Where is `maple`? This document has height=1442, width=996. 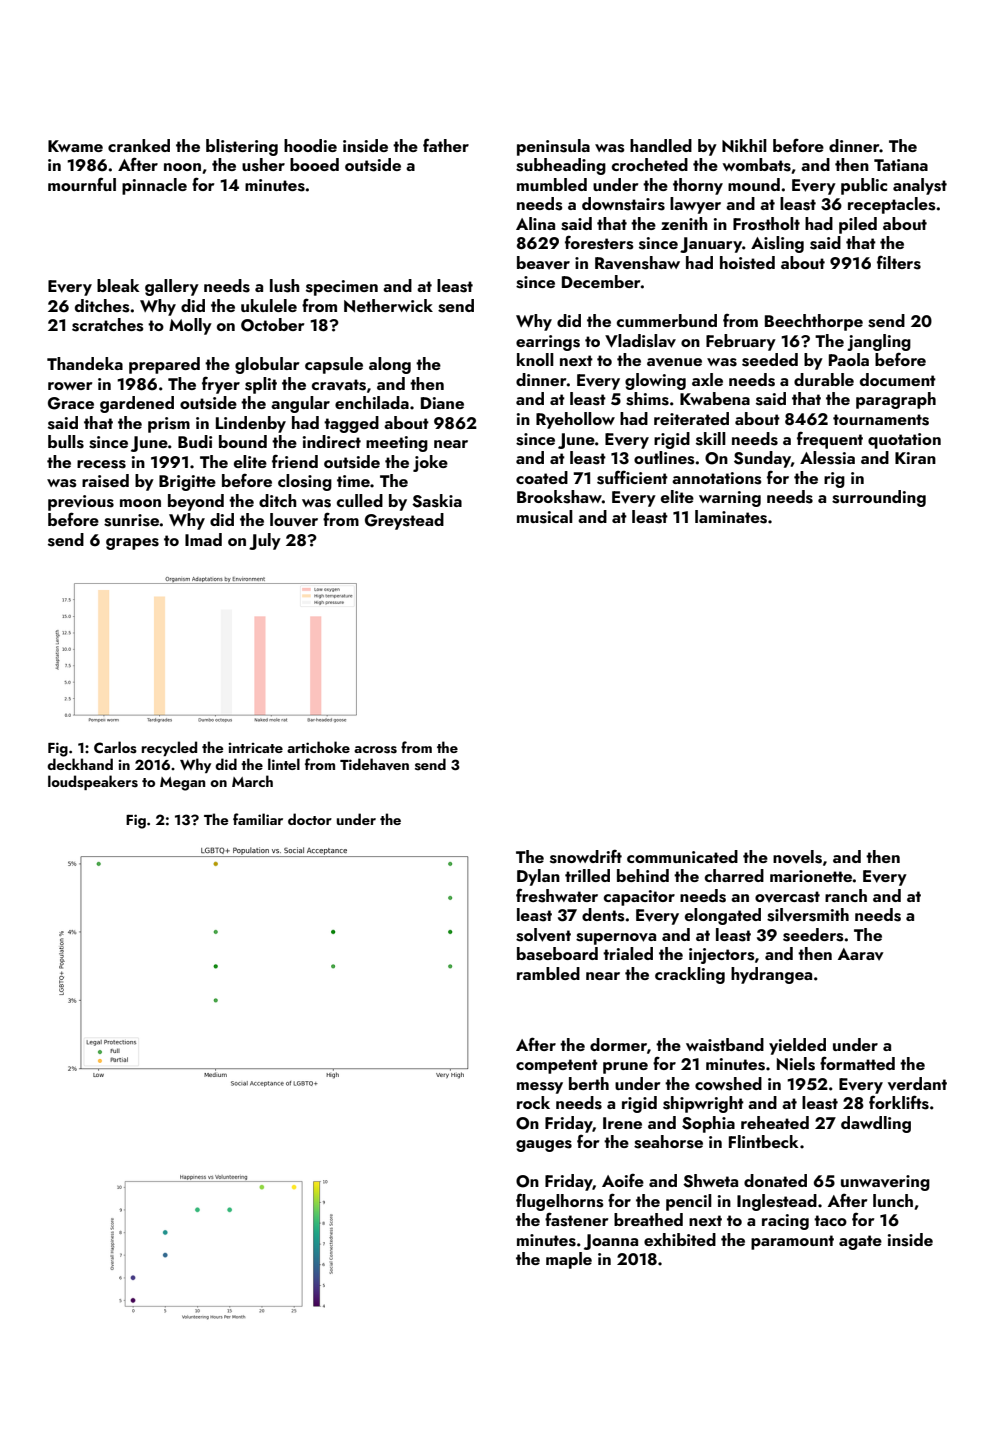
maple is located at coordinates (569, 1260).
